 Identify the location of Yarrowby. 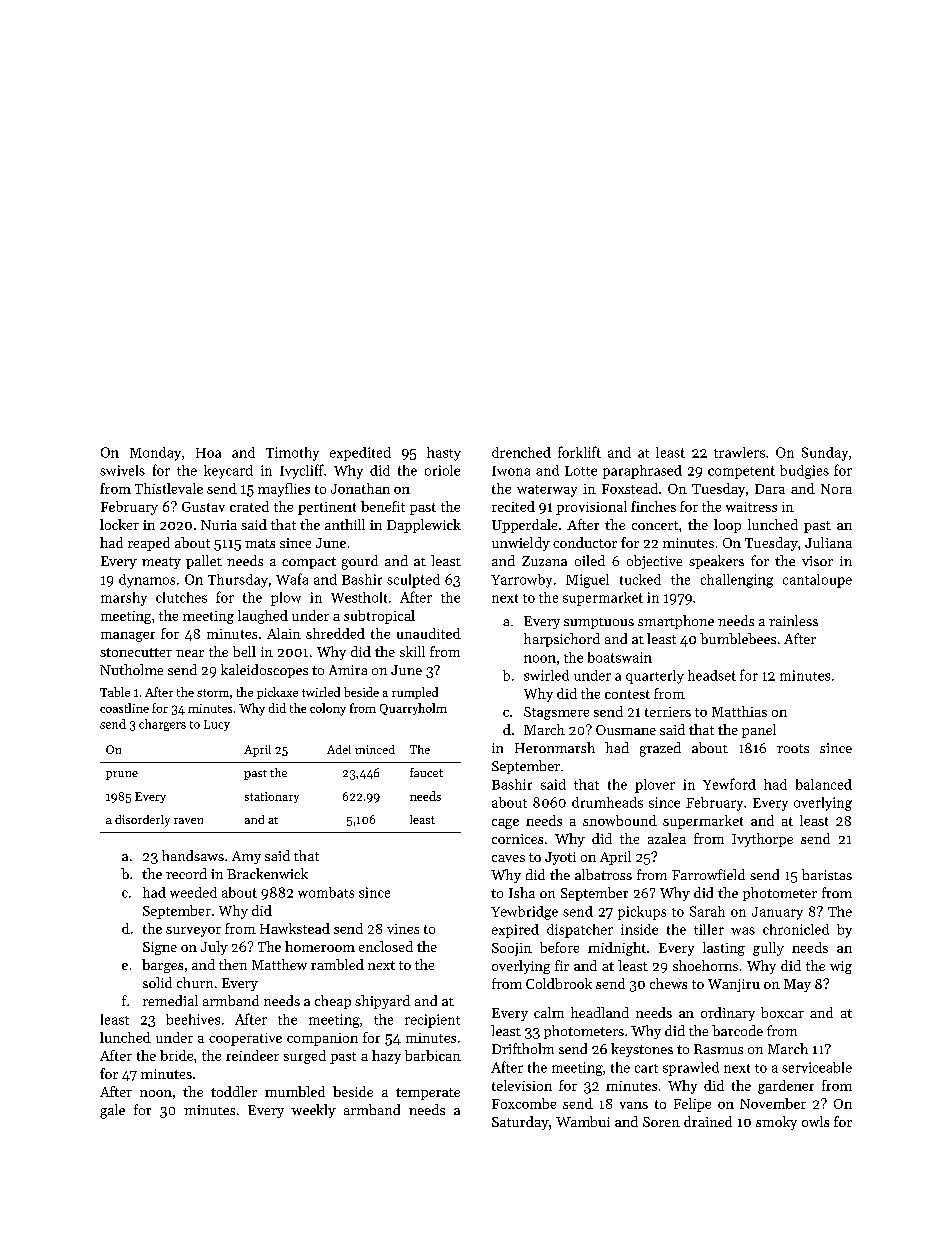
(521, 581).
